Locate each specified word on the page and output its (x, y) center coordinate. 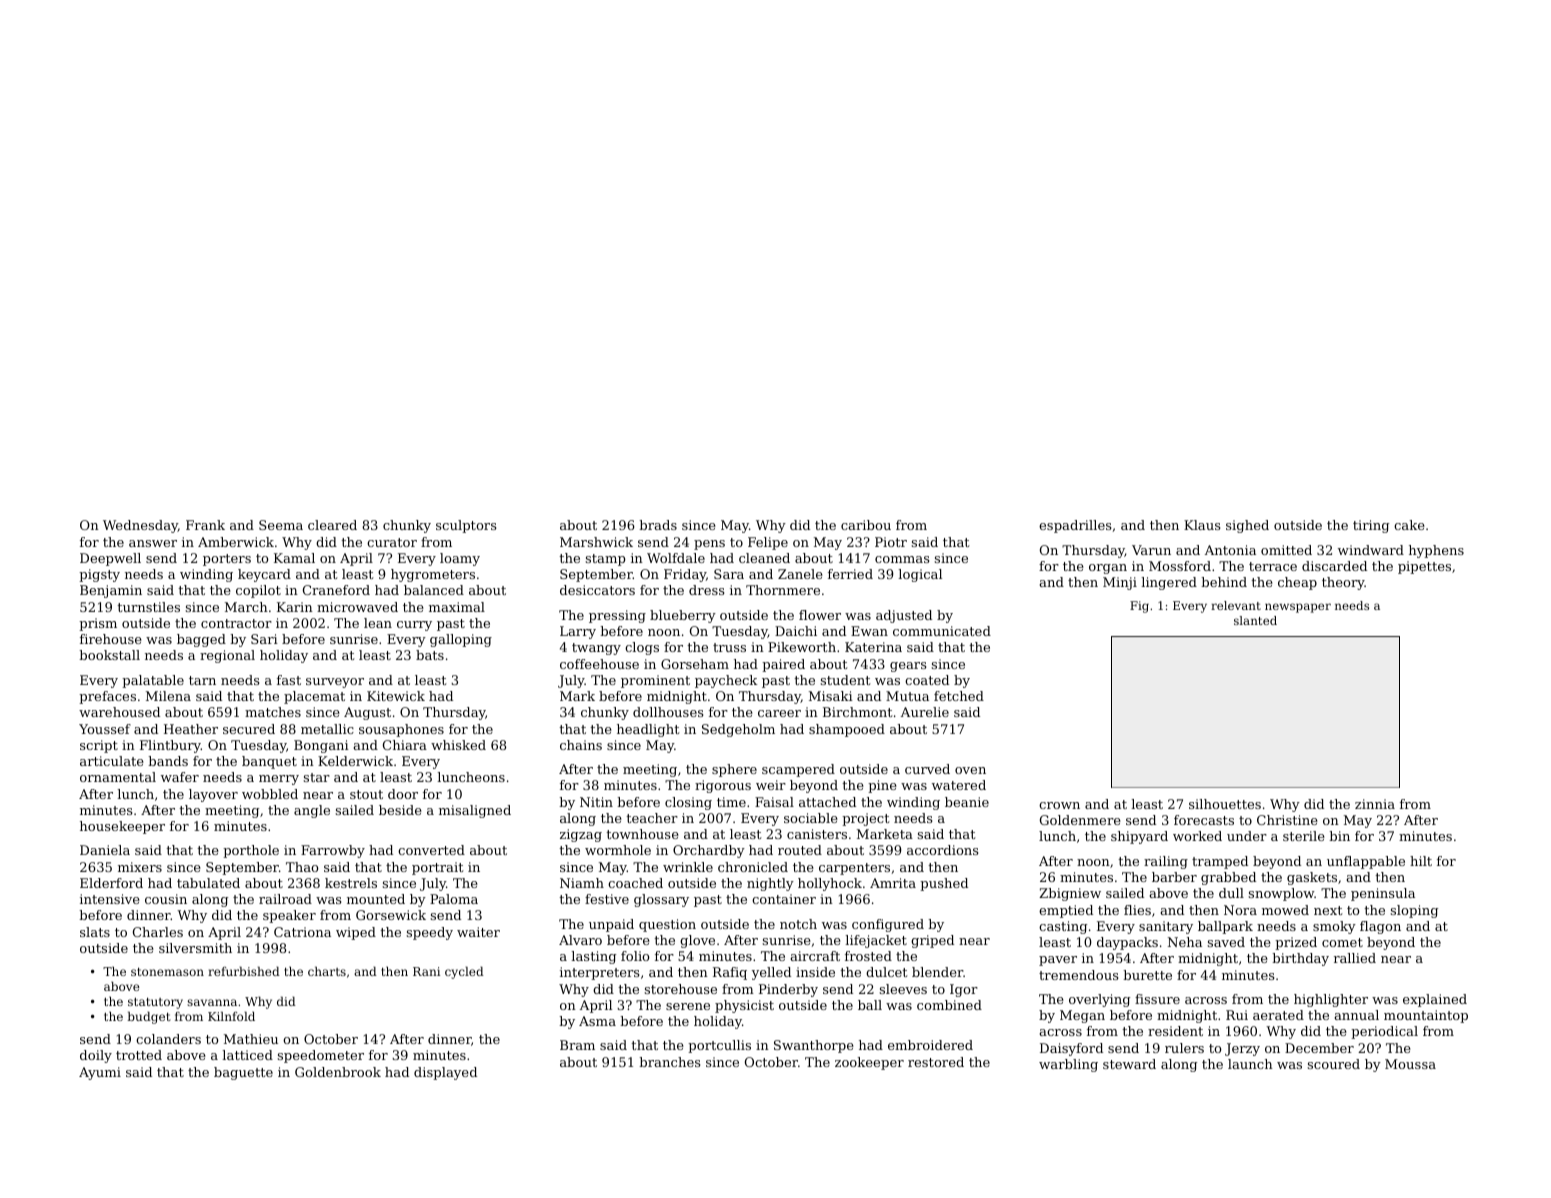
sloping (1414, 911)
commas (902, 559)
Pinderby (788, 990)
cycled (464, 972)
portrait (438, 868)
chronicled (753, 867)
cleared (332, 525)
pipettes (1424, 567)
